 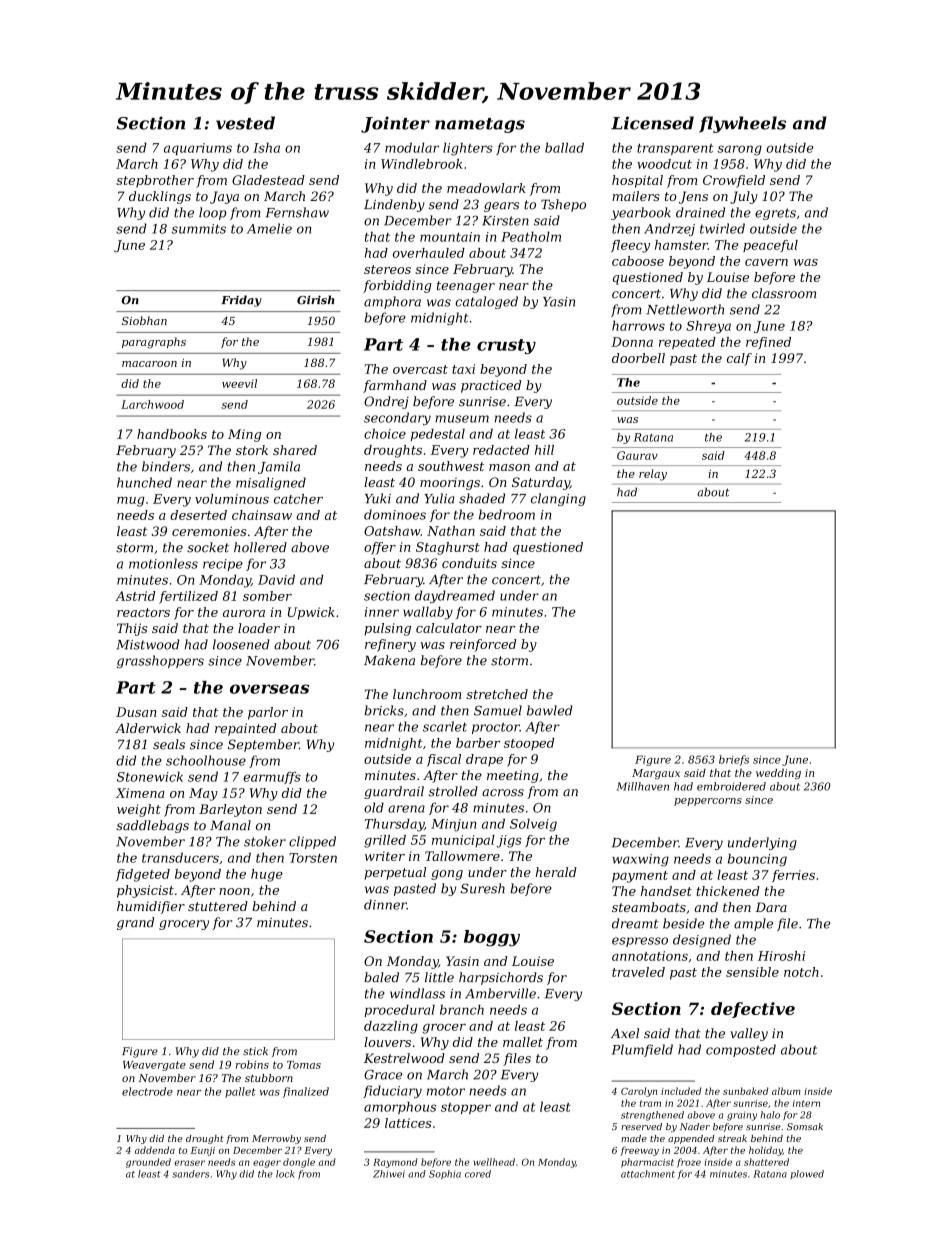 What do you see at coordinates (315, 300) in the image?
I see `Girish` at bounding box center [315, 300].
